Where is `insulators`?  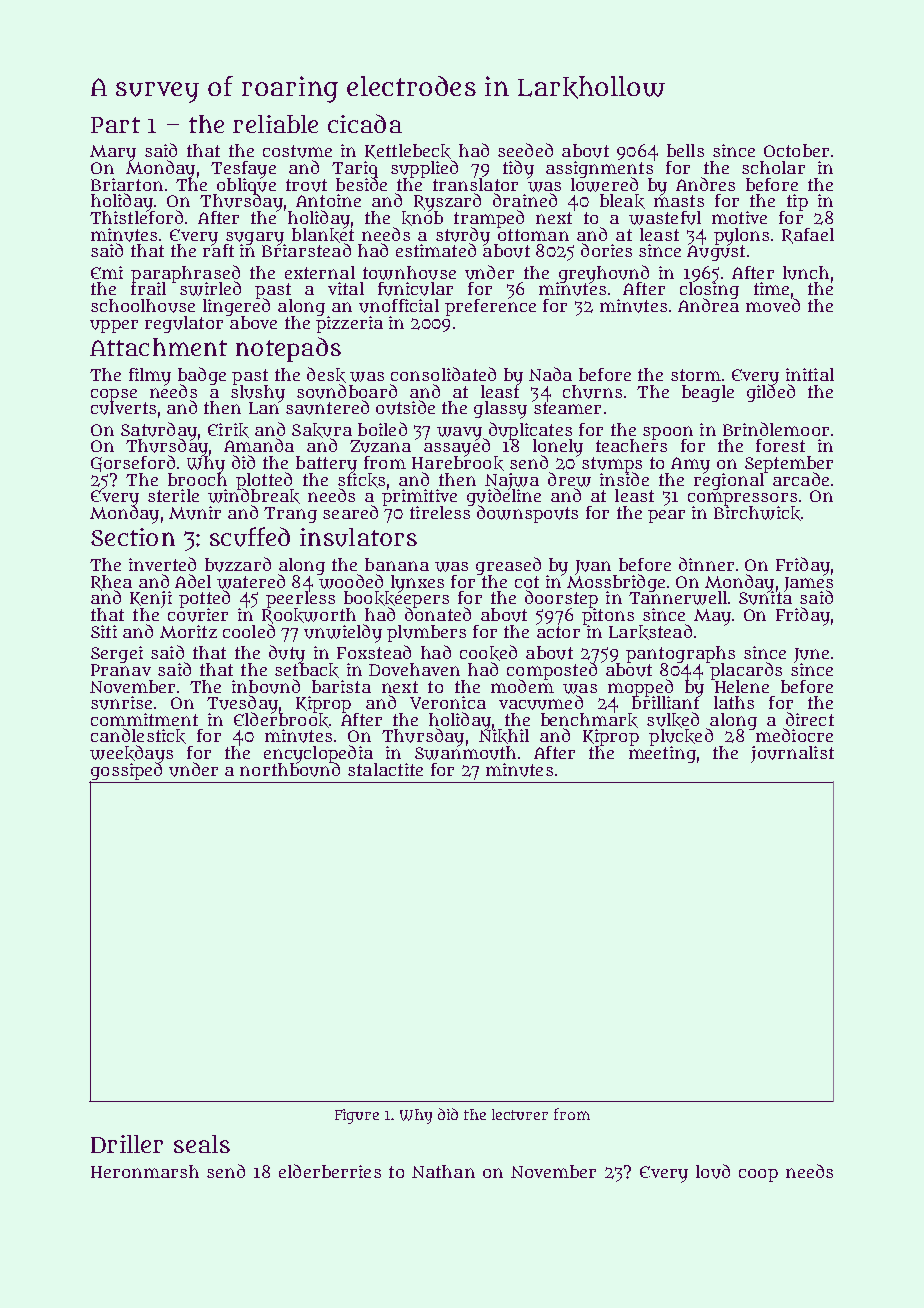 insulators is located at coordinates (358, 537).
